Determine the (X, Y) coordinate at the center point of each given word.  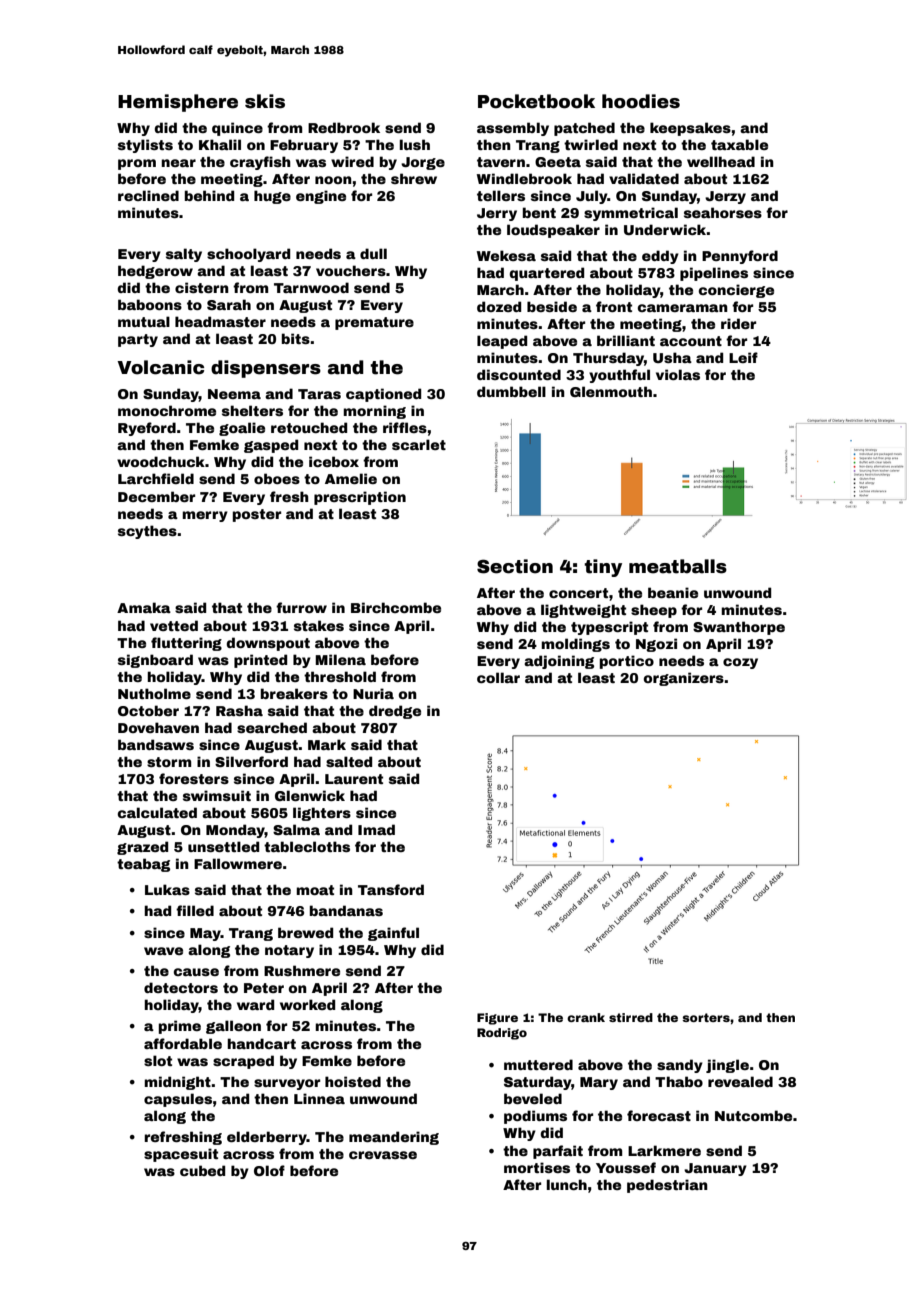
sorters (706, 1017)
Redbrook (344, 127)
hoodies (641, 101)
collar (498, 677)
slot (158, 1060)
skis (265, 101)
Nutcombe (753, 1115)
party (138, 340)
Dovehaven (158, 727)
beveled (533, 1098)
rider (738, 323)
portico (627, 662)
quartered (546, 274)
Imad (376, 829)
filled (195, 910)
